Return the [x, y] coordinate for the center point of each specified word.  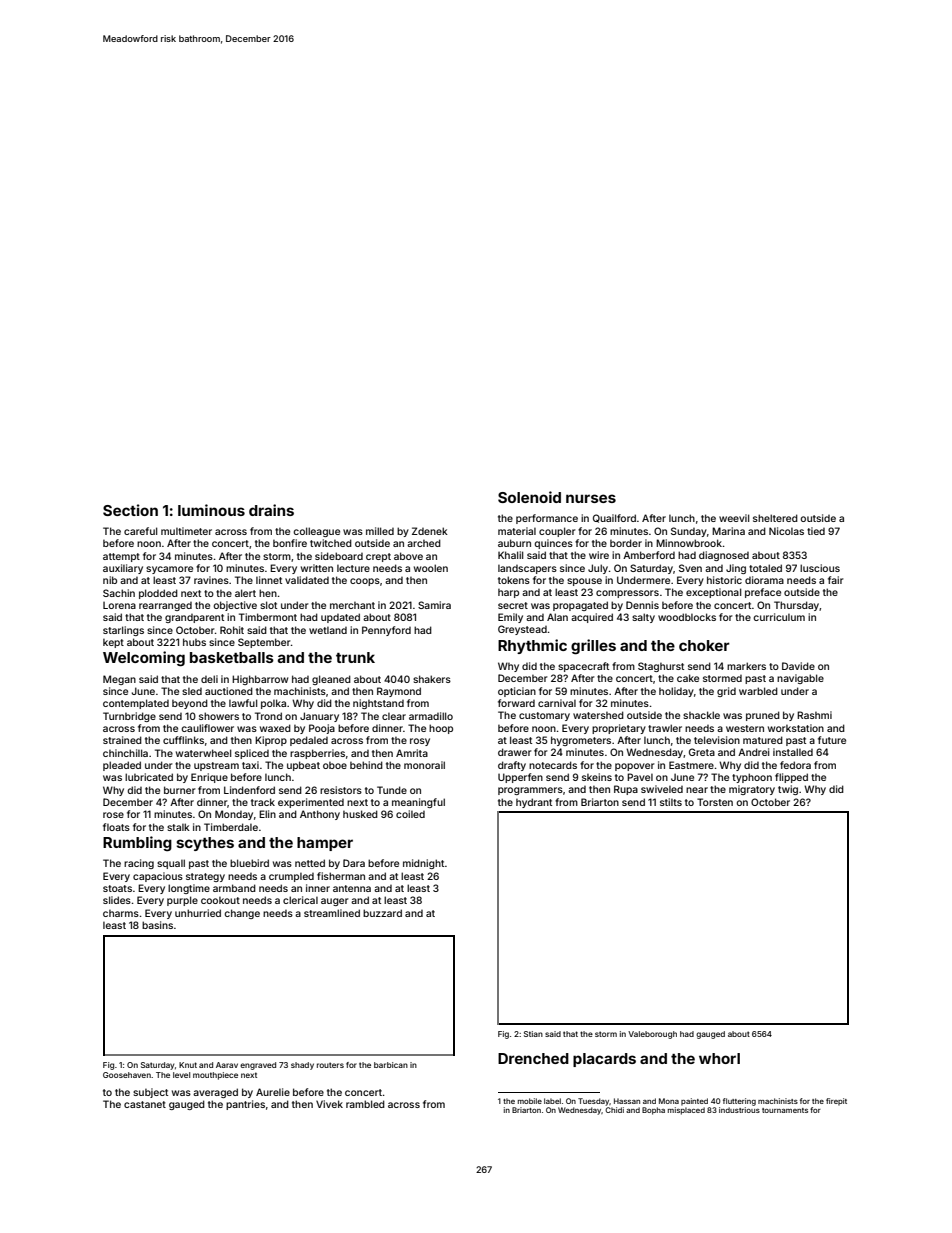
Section [130, 510]
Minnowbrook [689, 543]
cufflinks [183, 740]
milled [380, 531]
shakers [432, 679]
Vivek [329, 1104]
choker [704, 645]
